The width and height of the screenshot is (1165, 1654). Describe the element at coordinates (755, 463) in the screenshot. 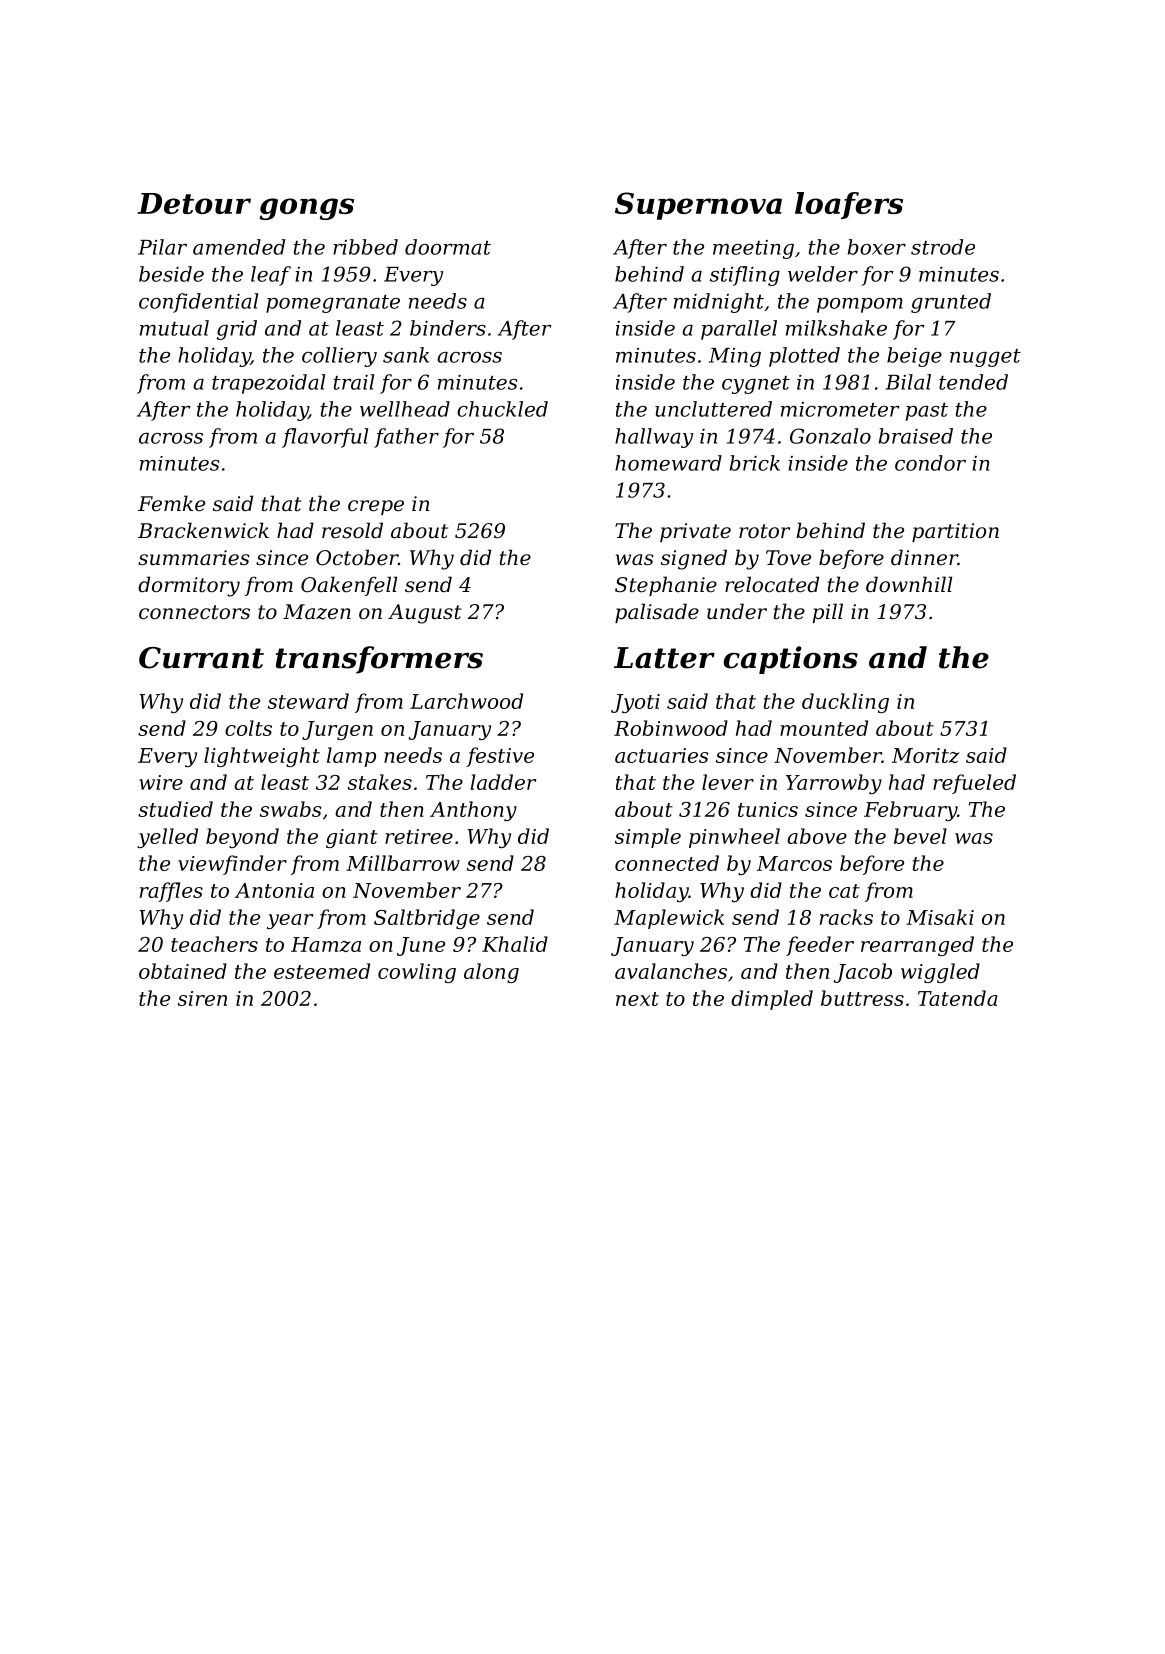

I see `brick` at that location.
